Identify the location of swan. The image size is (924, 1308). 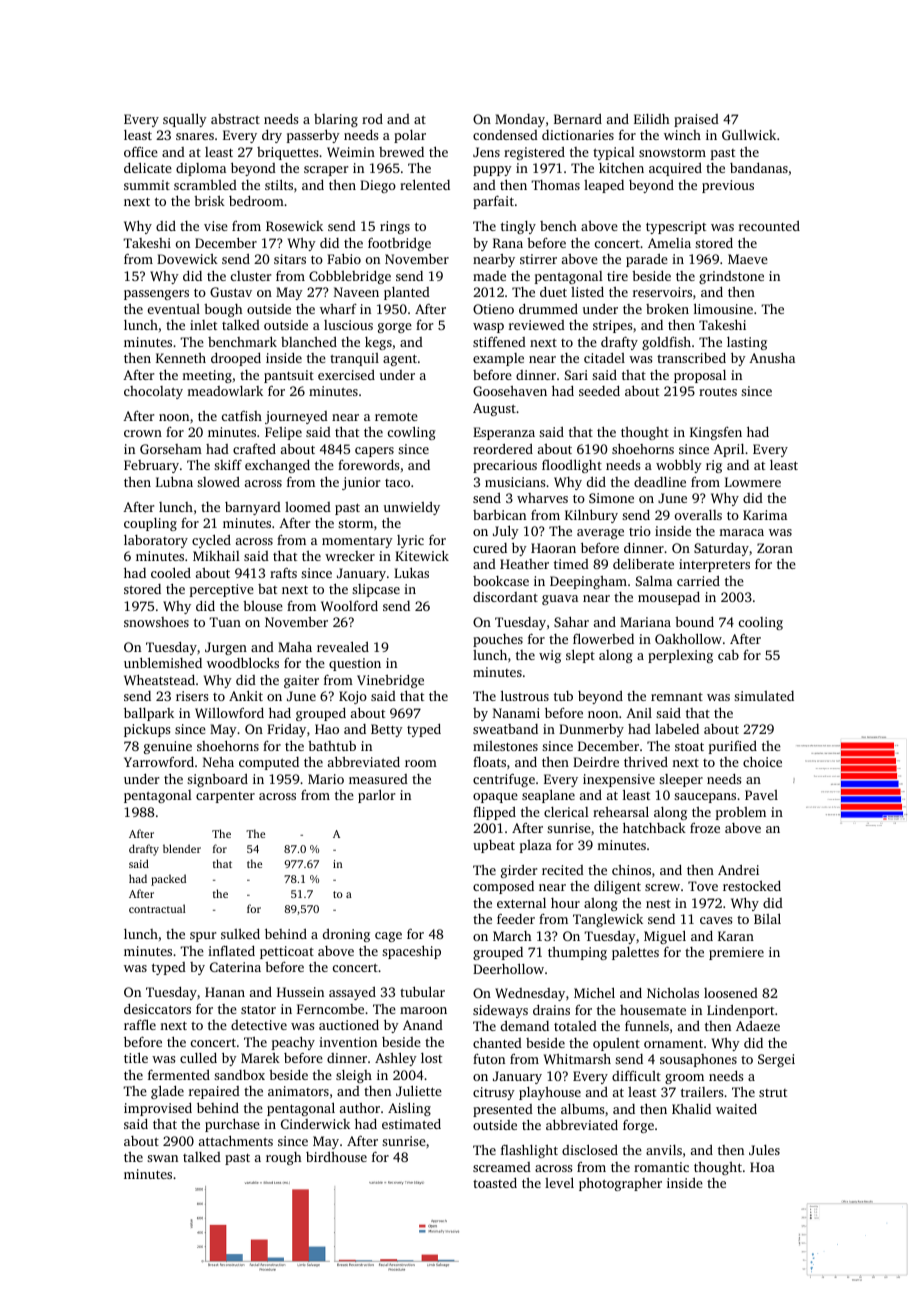
(162, 1158).
